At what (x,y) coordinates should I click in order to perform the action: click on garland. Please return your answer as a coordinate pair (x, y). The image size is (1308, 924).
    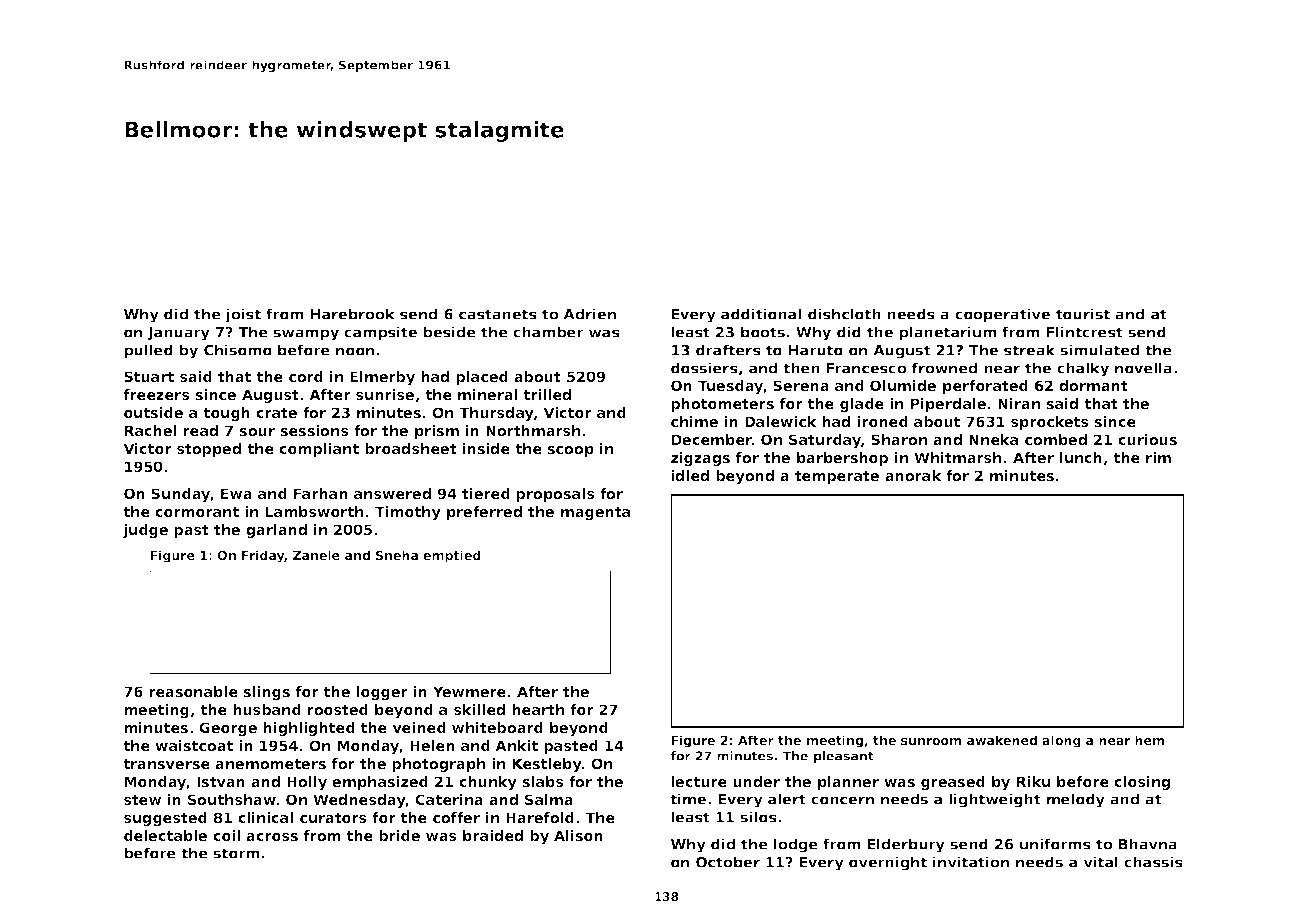
    Looking at the image, I should click on (276, 531).
